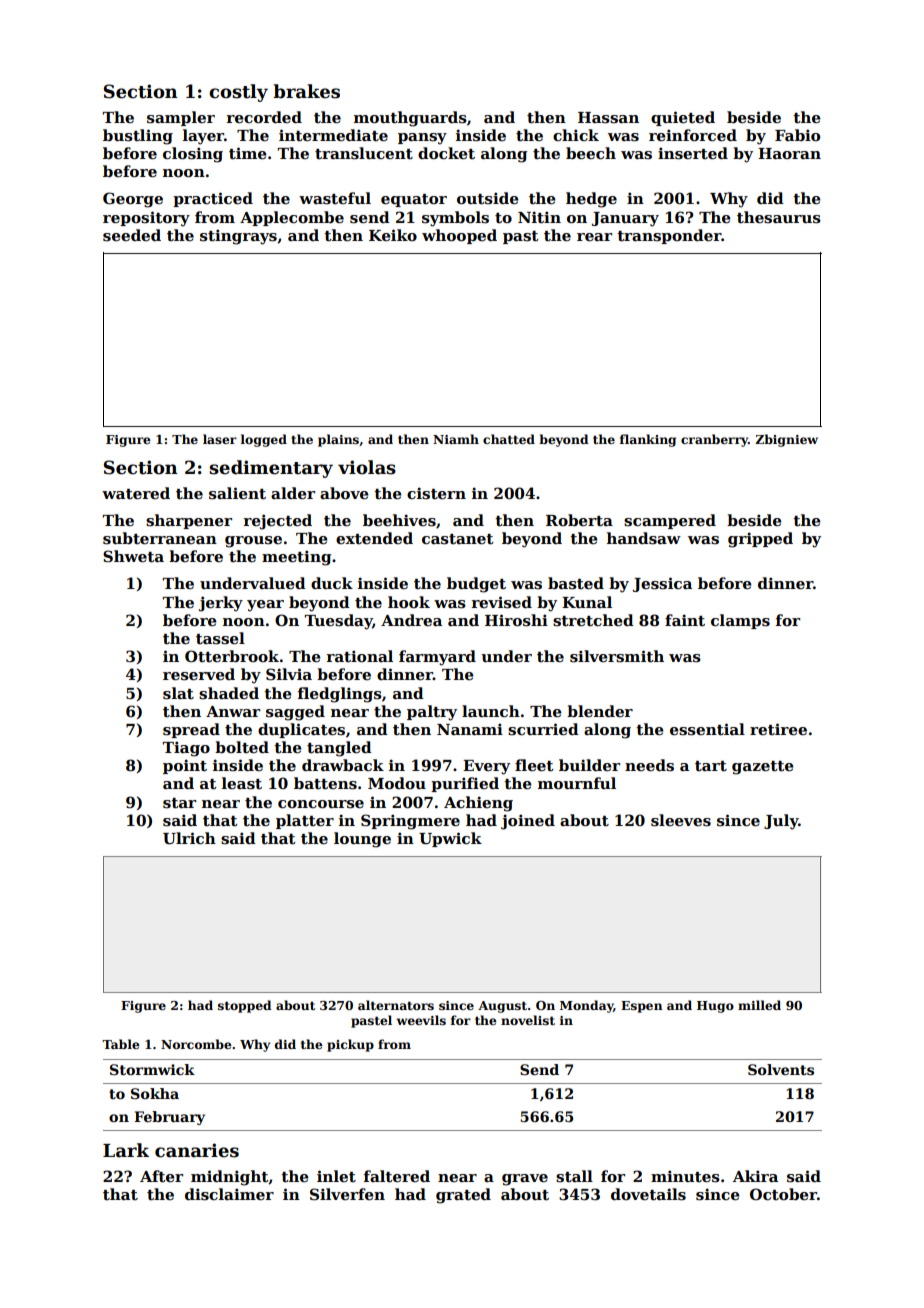  What do you see at coordinates (229, 1194) in the image?
I see `disclaimer` at bounding box center [229, 1194].
